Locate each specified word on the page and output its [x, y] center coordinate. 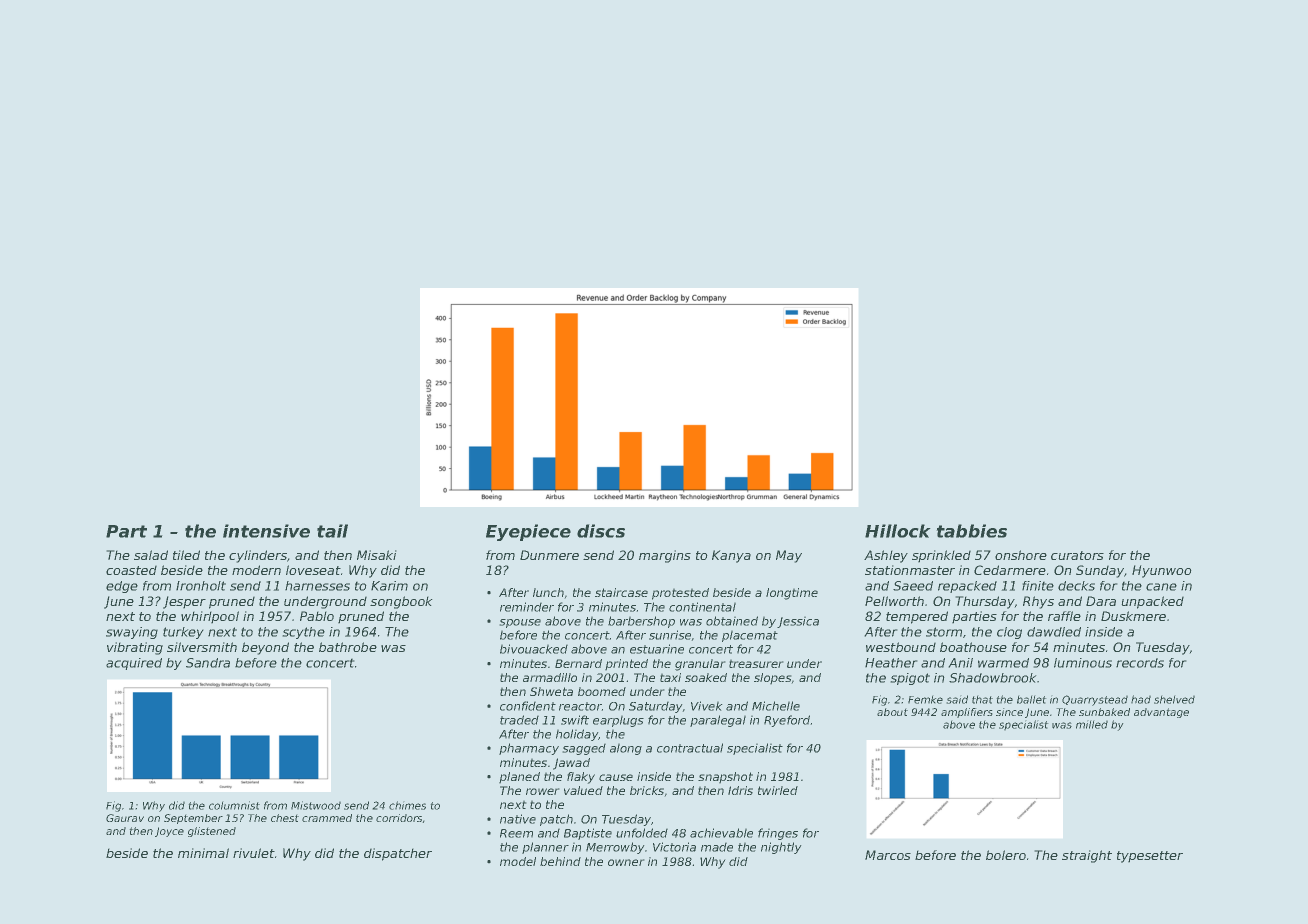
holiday [577, 735]
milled [1092, 725]
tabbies [972, 531]
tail [332, 531]
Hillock [897, 531]
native [518, 819]
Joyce [169, 832]
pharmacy [529, 749]
